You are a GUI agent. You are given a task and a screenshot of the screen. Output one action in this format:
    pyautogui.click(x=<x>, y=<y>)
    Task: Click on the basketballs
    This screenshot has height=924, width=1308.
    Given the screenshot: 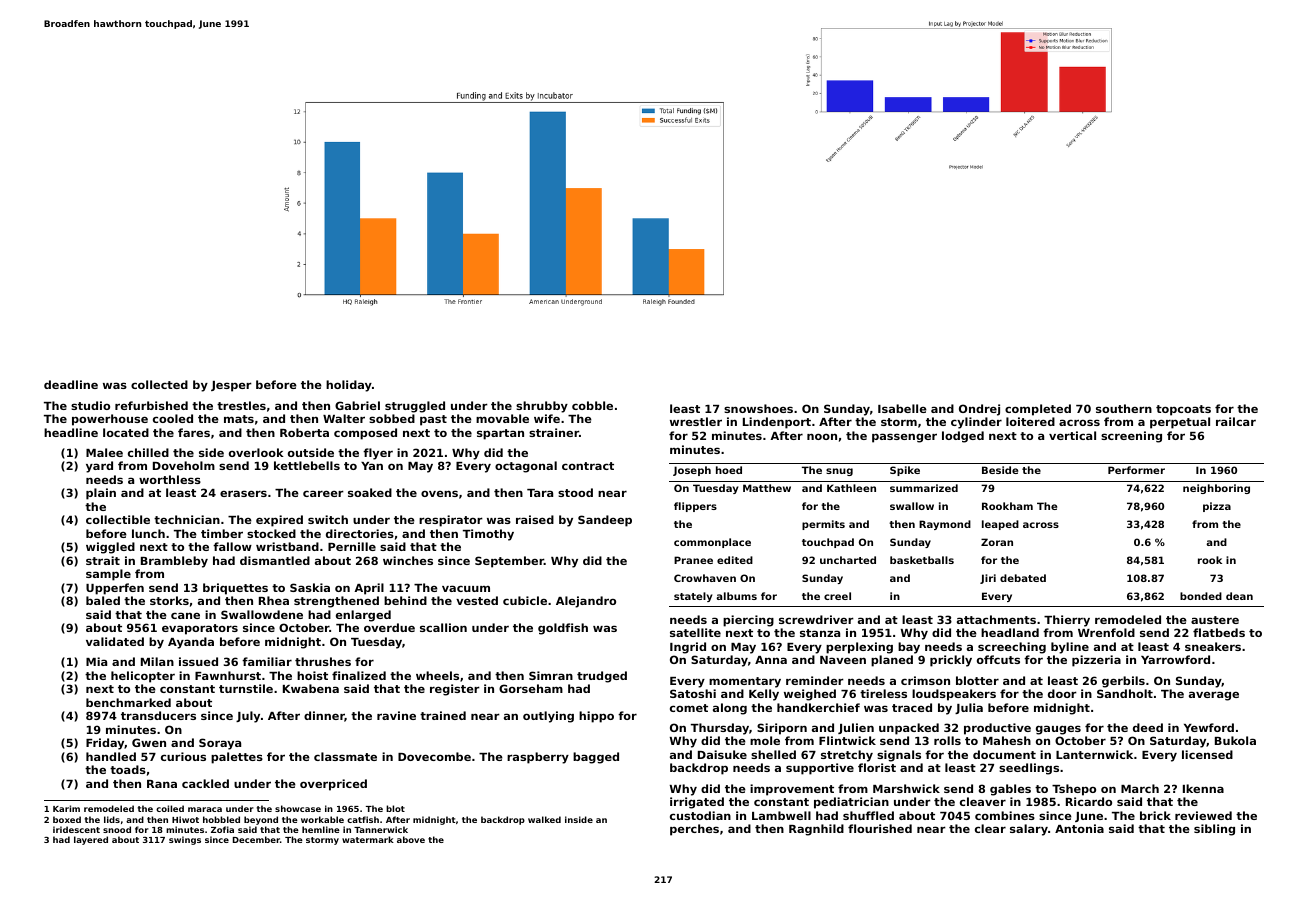 What is the action you would take?
    pyautogui.click(x=922, y=560)
